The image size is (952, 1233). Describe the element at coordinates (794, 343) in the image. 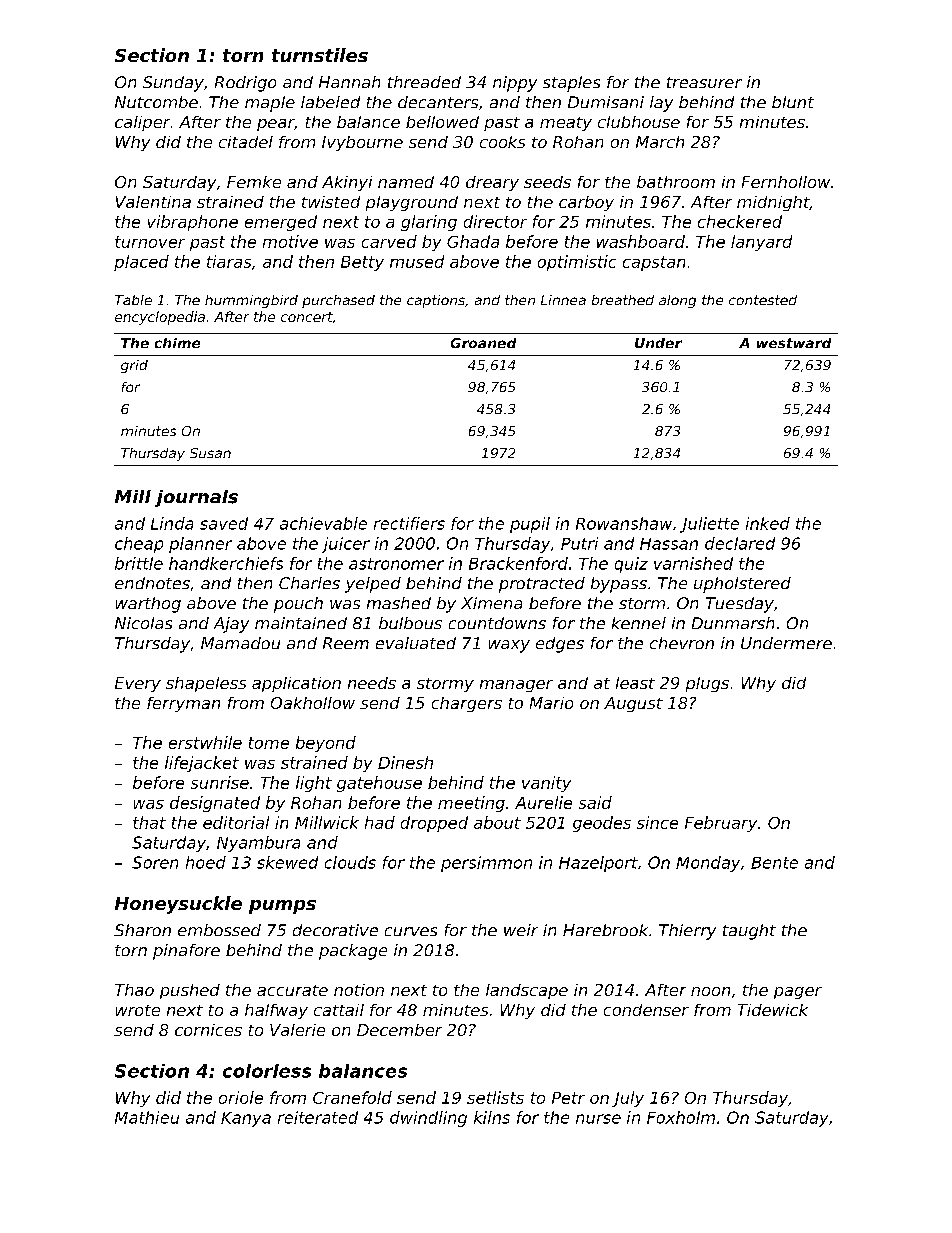

I see `westward` at that location.
